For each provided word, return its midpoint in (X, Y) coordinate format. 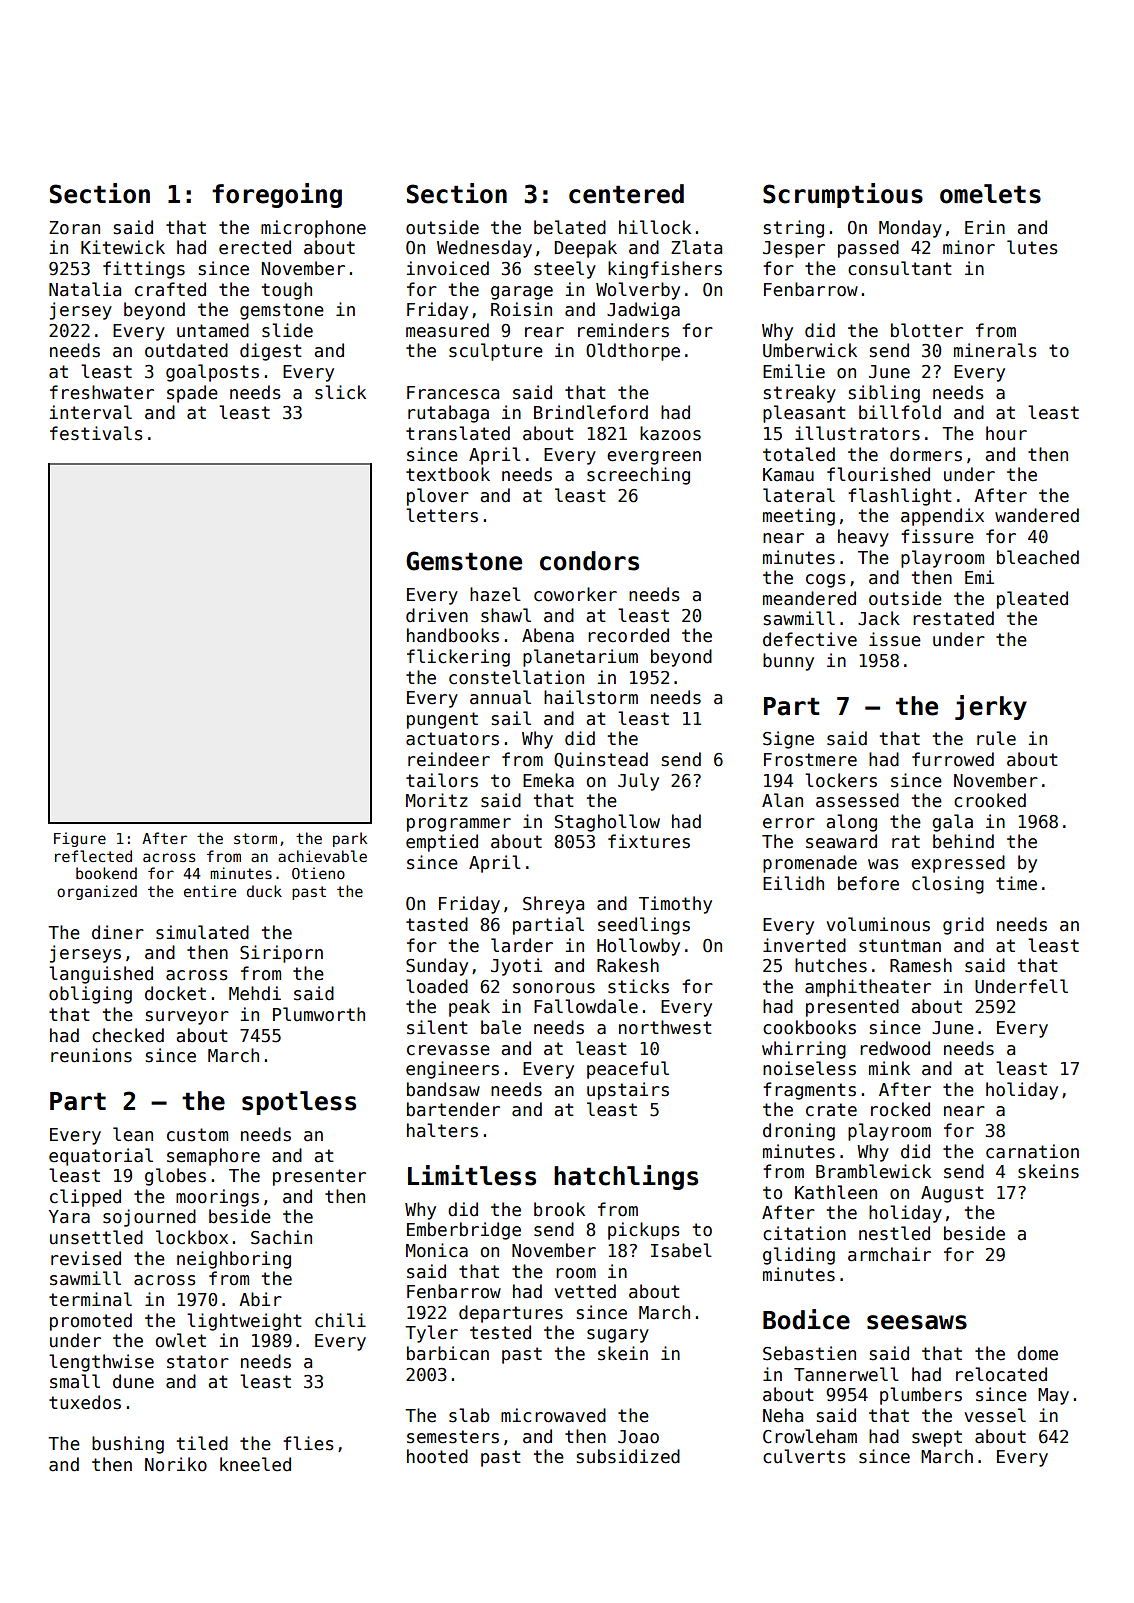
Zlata (696, 247)
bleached (1038, 557)
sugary (618, 1336)
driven (437, 615)
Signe (788, 740)
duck (264, 891)
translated (458, 433)
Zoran (74, 228)
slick (340, 392)
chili (340, 1320)
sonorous (554, 988)
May (1053, 1396)
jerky (991, 707)
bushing (128, 1445)
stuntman (900, 946)
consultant (900, 268)
